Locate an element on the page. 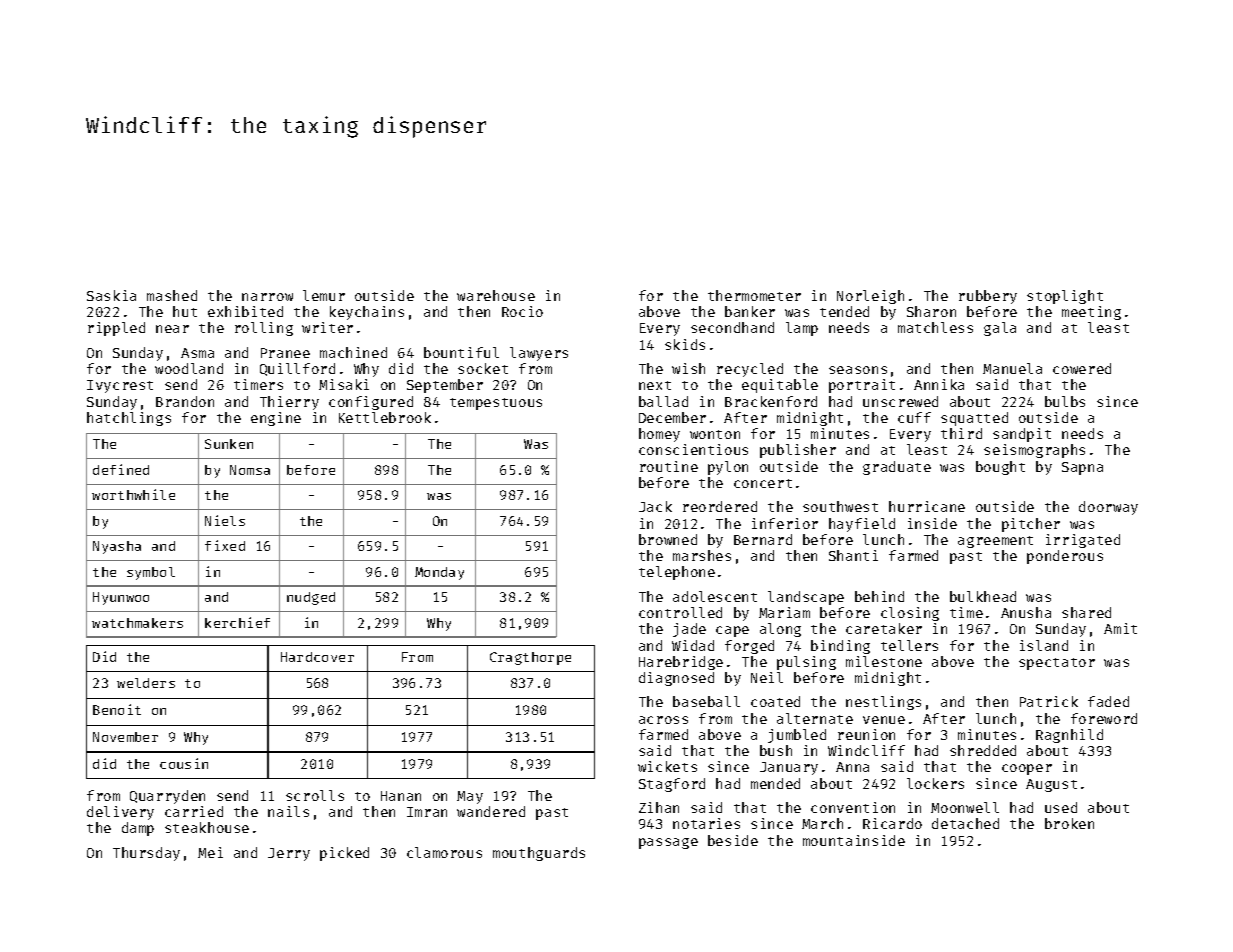  fixed is located at coordinates (225, 545).
